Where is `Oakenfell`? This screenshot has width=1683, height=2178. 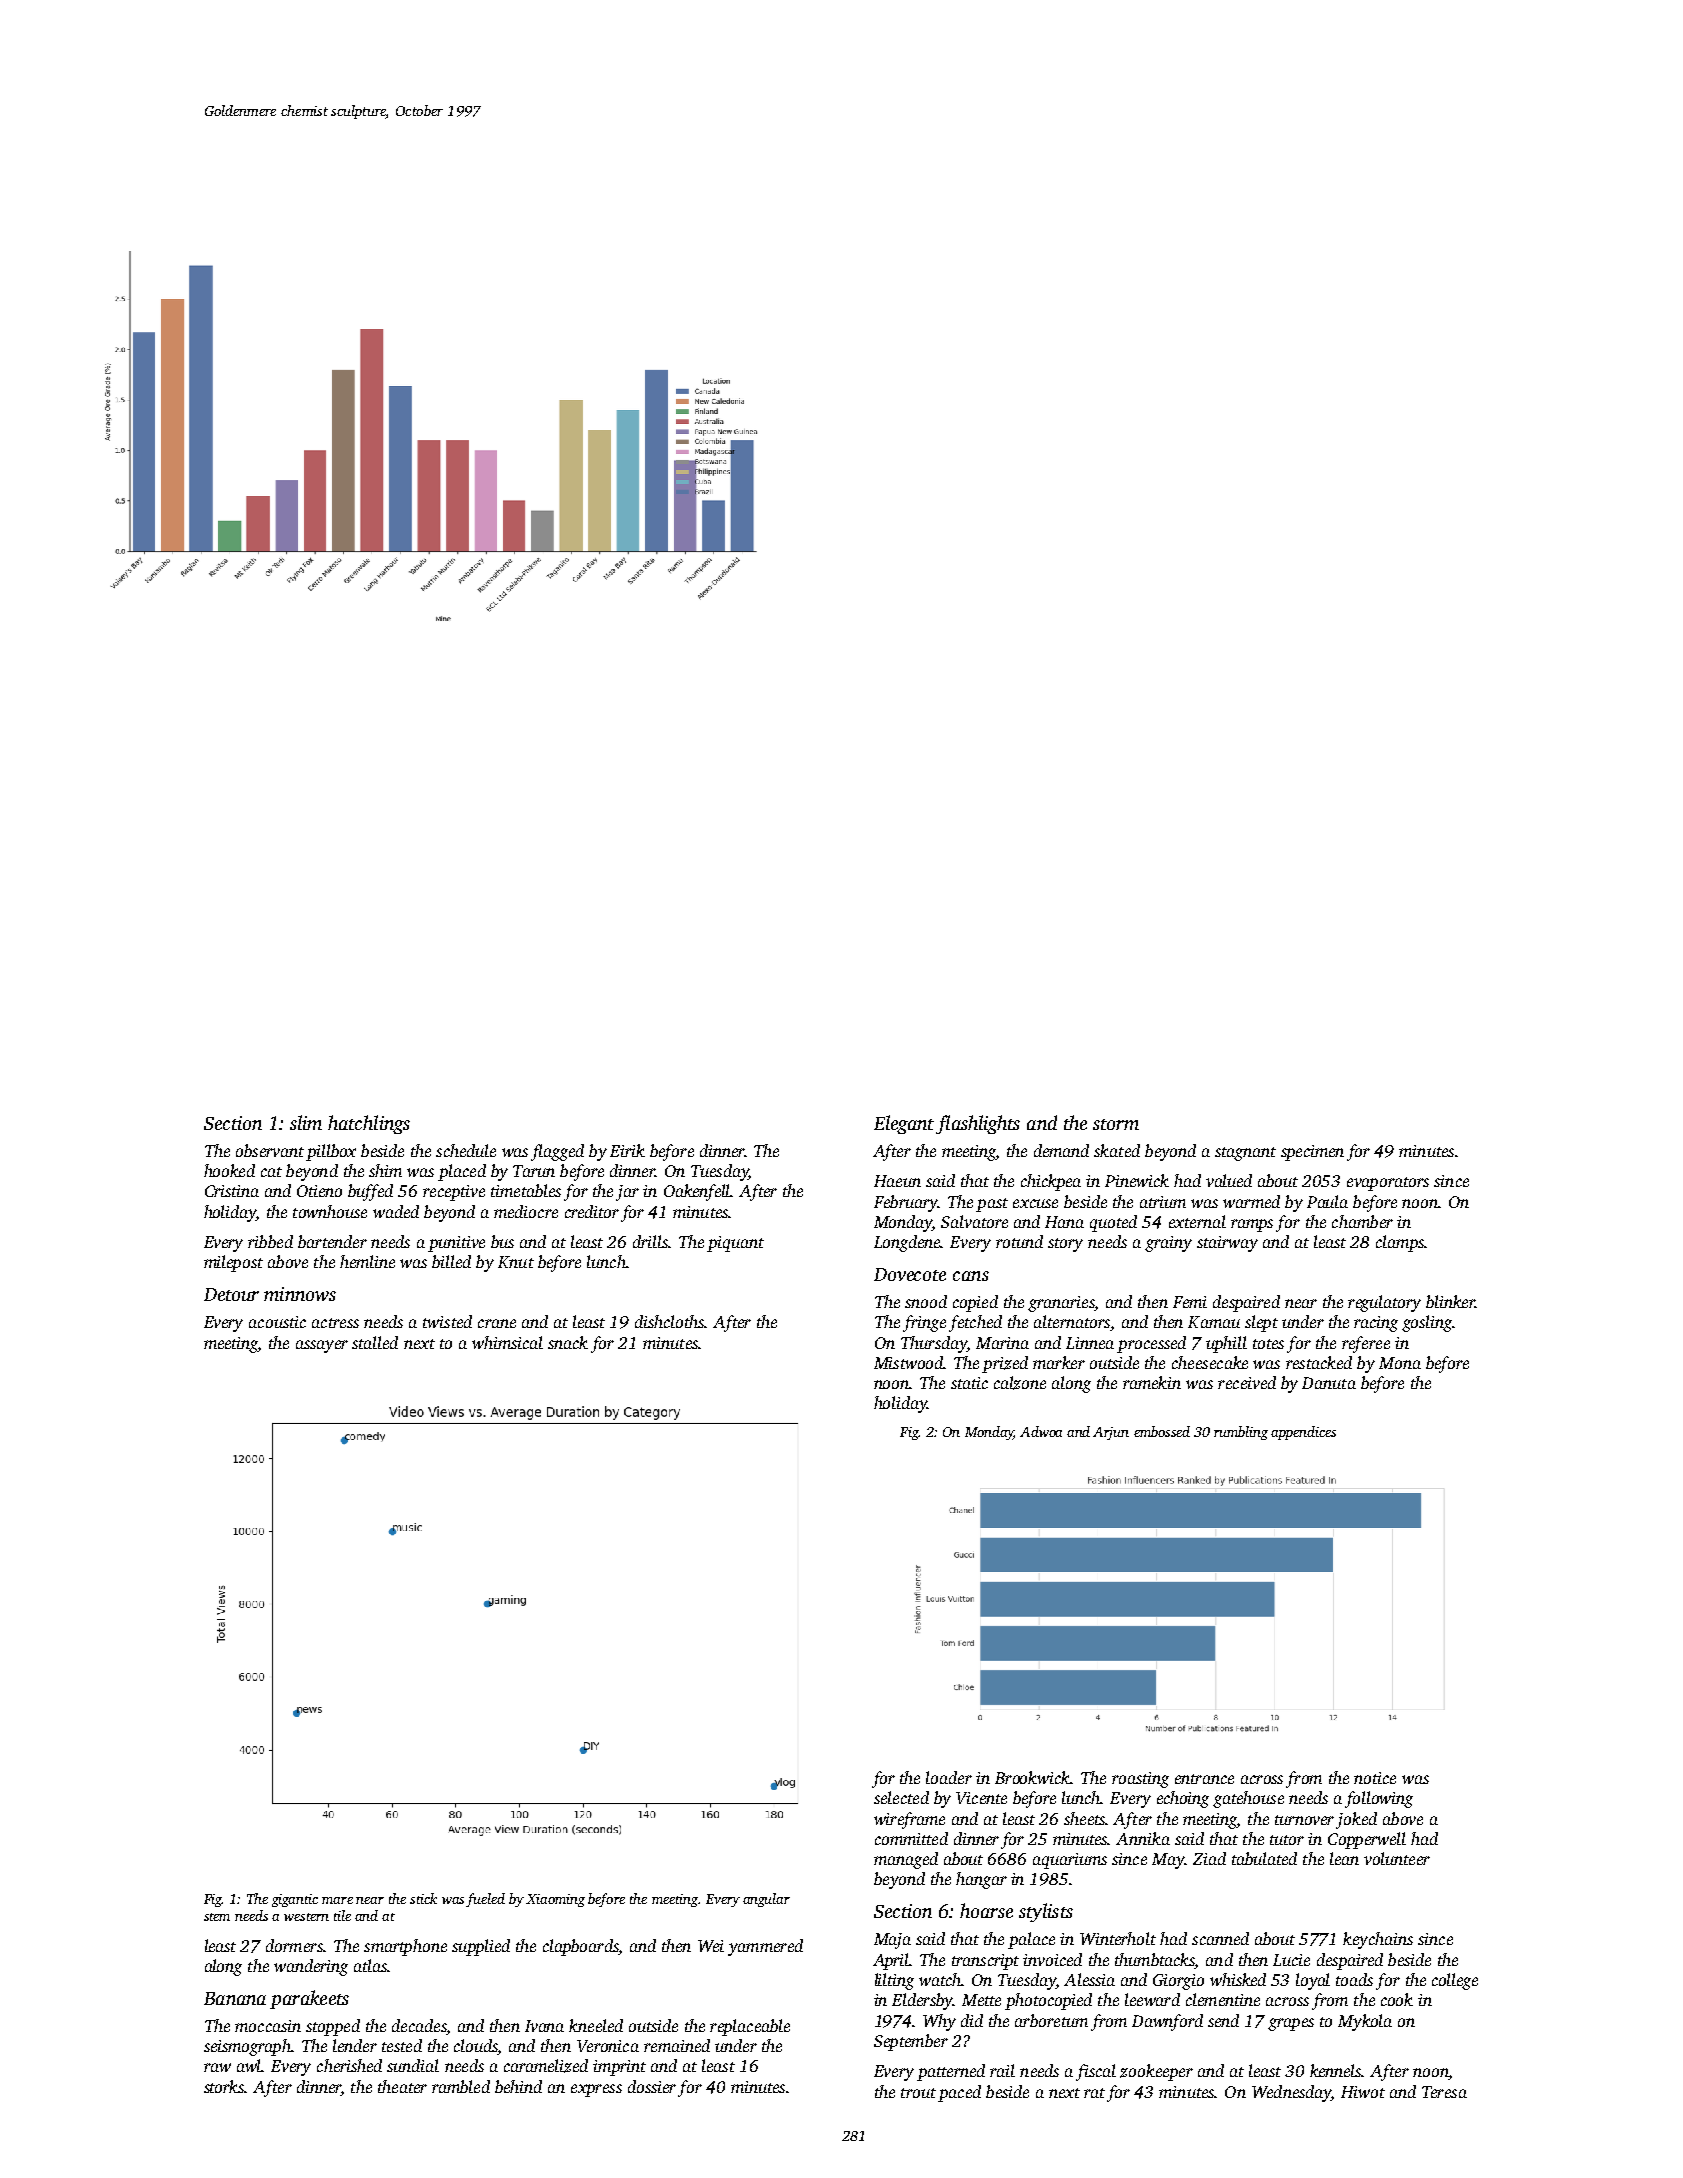 Oakenfell is located at coordinates (697, 1192).
